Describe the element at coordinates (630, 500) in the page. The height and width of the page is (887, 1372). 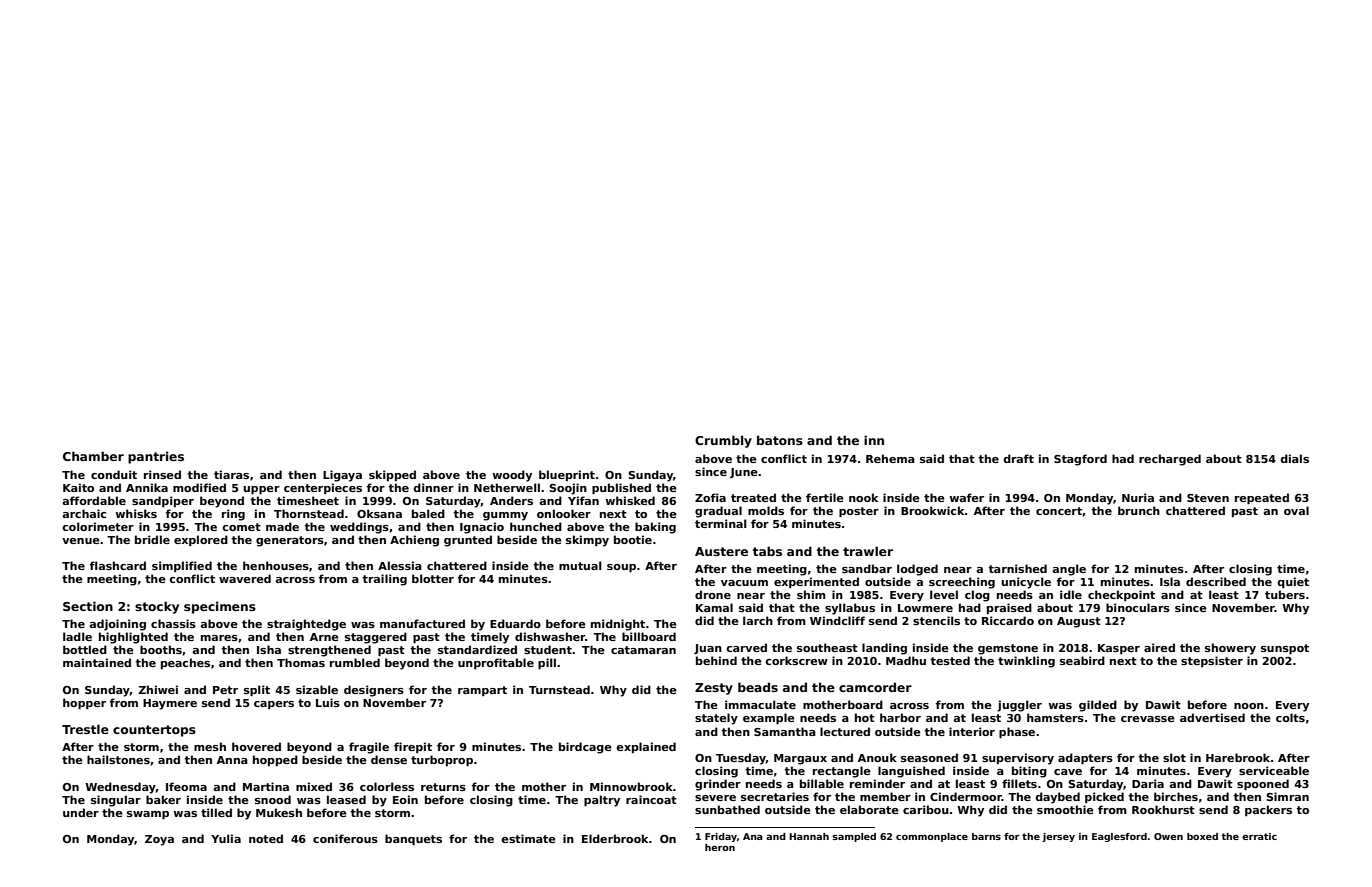
I see `whisked` at that location.
